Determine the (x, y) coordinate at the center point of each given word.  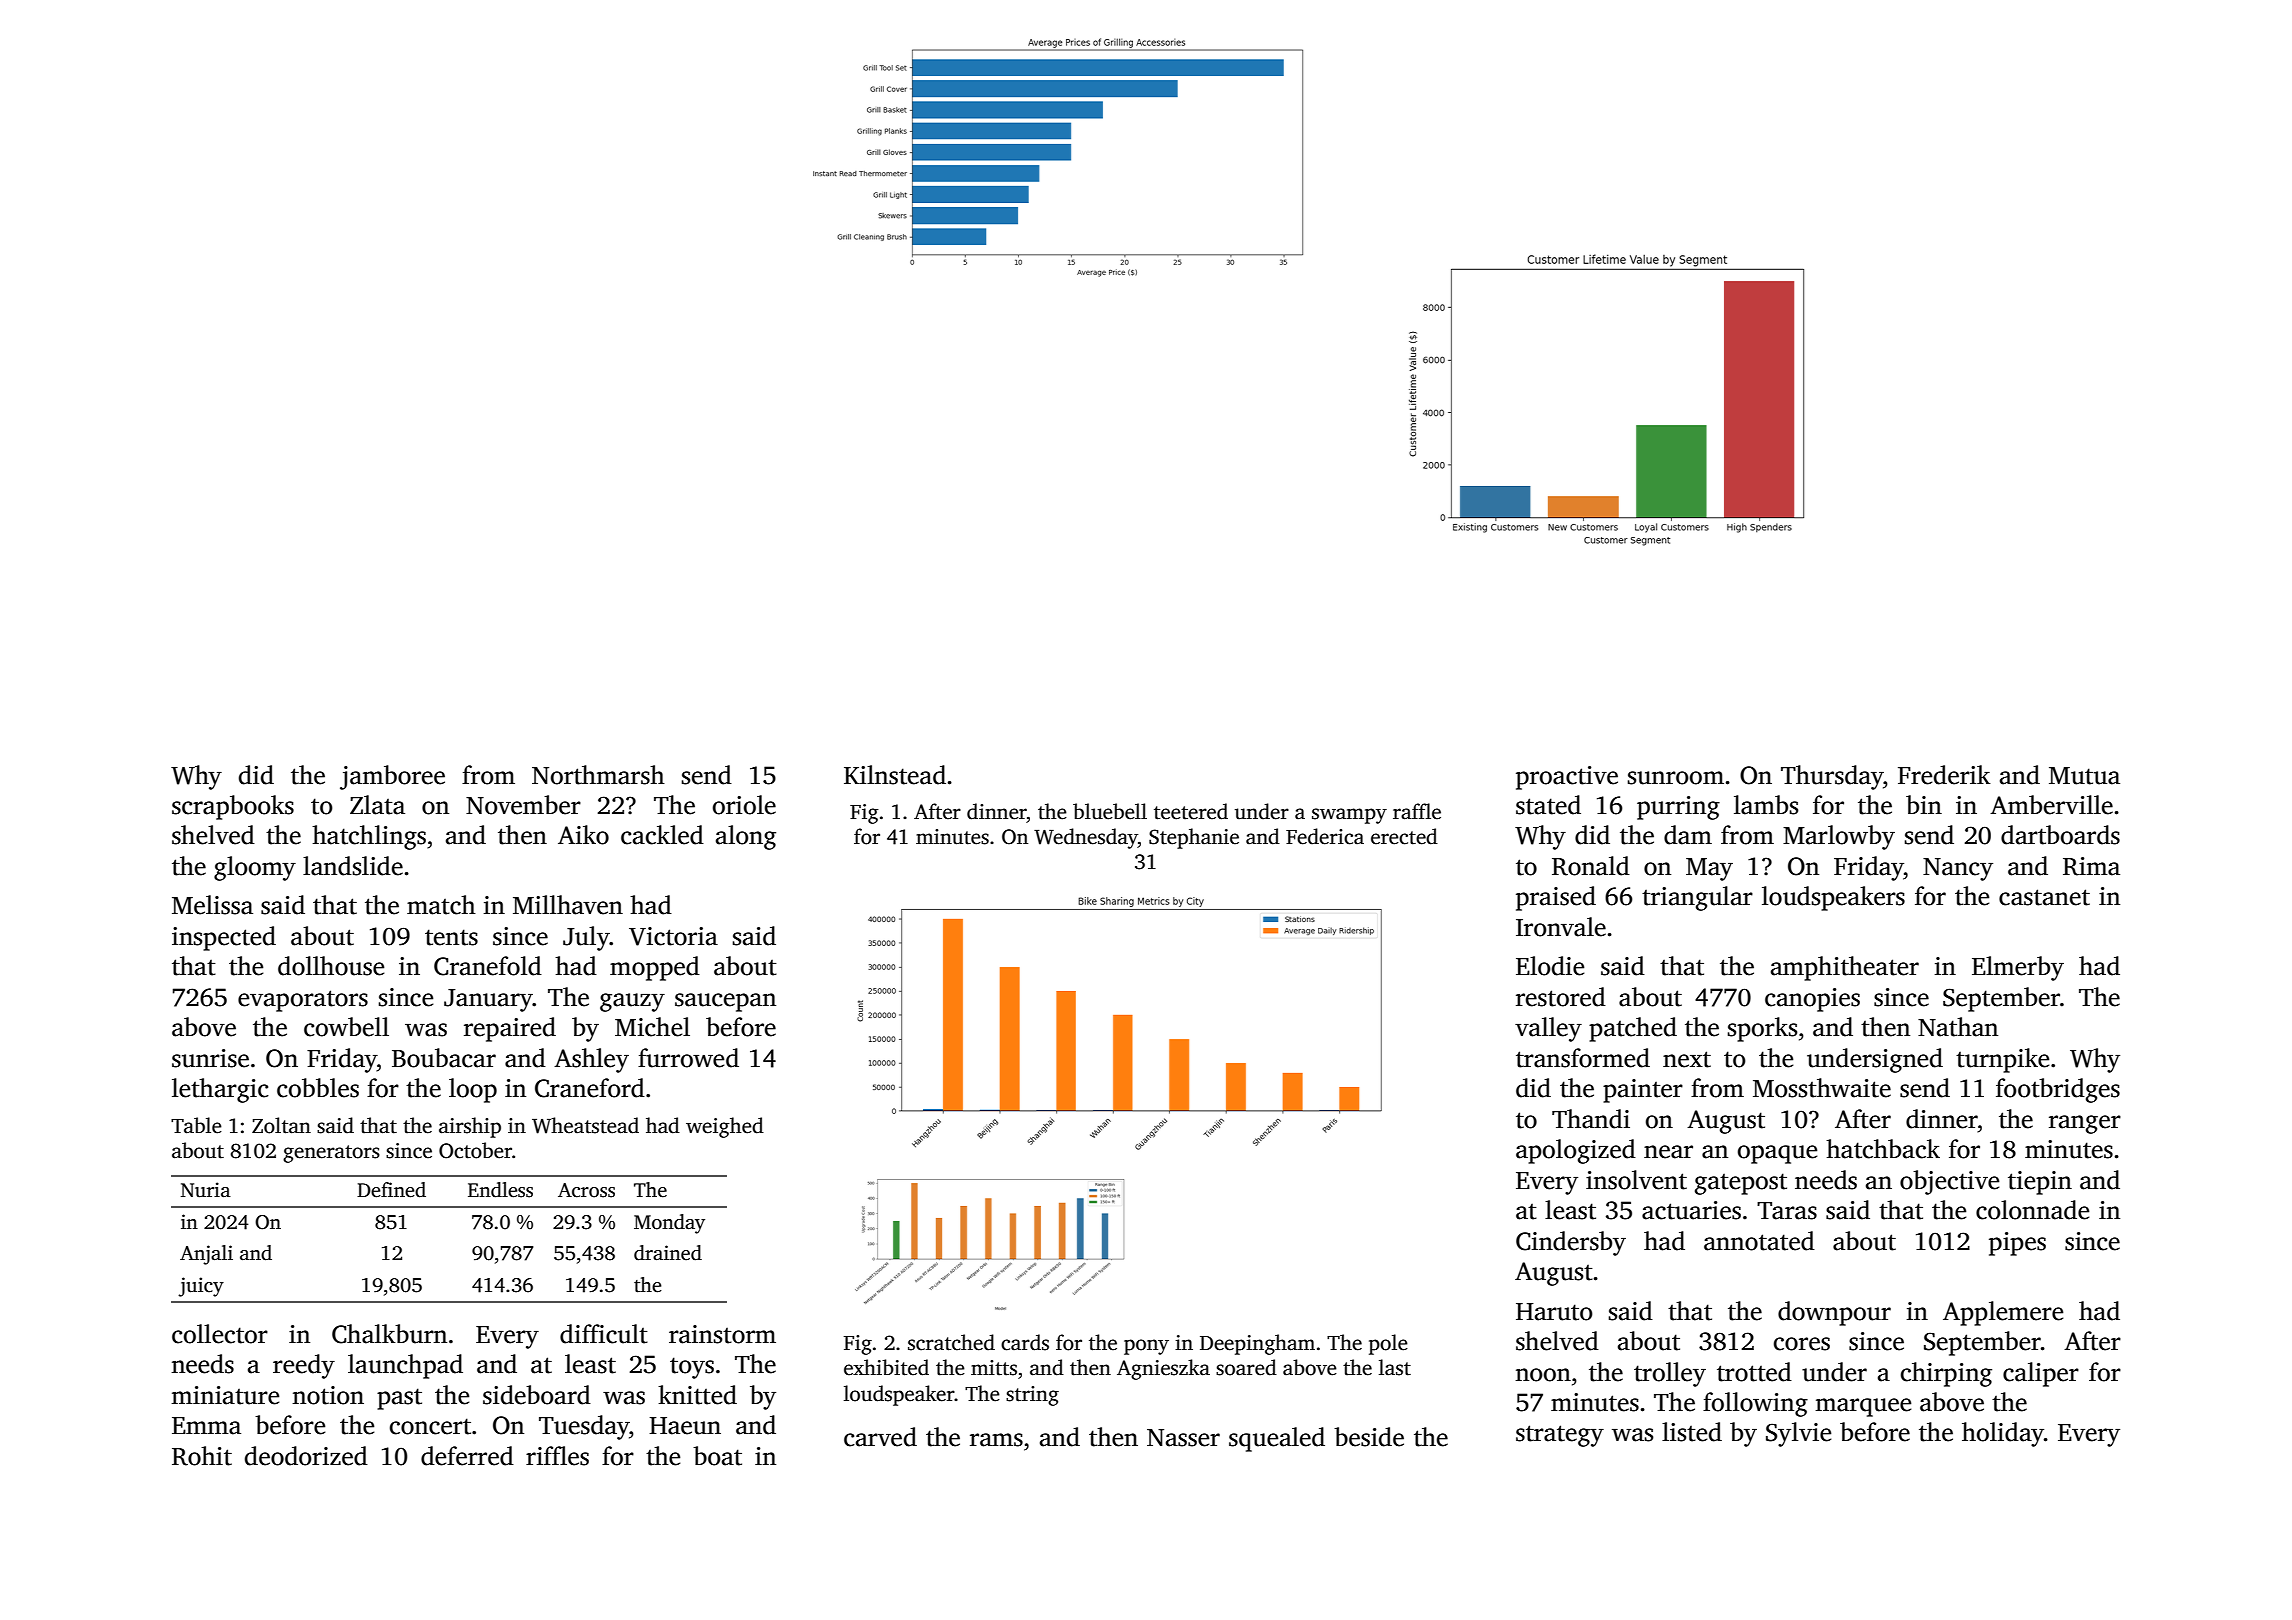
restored (1561, 997)
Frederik (1944, 775)
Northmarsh (598, 775)
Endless (500, 1190)
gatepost (1741, 1184)
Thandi (1591, 1119)
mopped (655, 968)
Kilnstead (895, 775)
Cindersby (1571, 1243)
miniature (225, 1395)
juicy (201, 1287)
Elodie (1550, 966)
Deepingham (1257, 1344)
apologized (1576, 1151)
